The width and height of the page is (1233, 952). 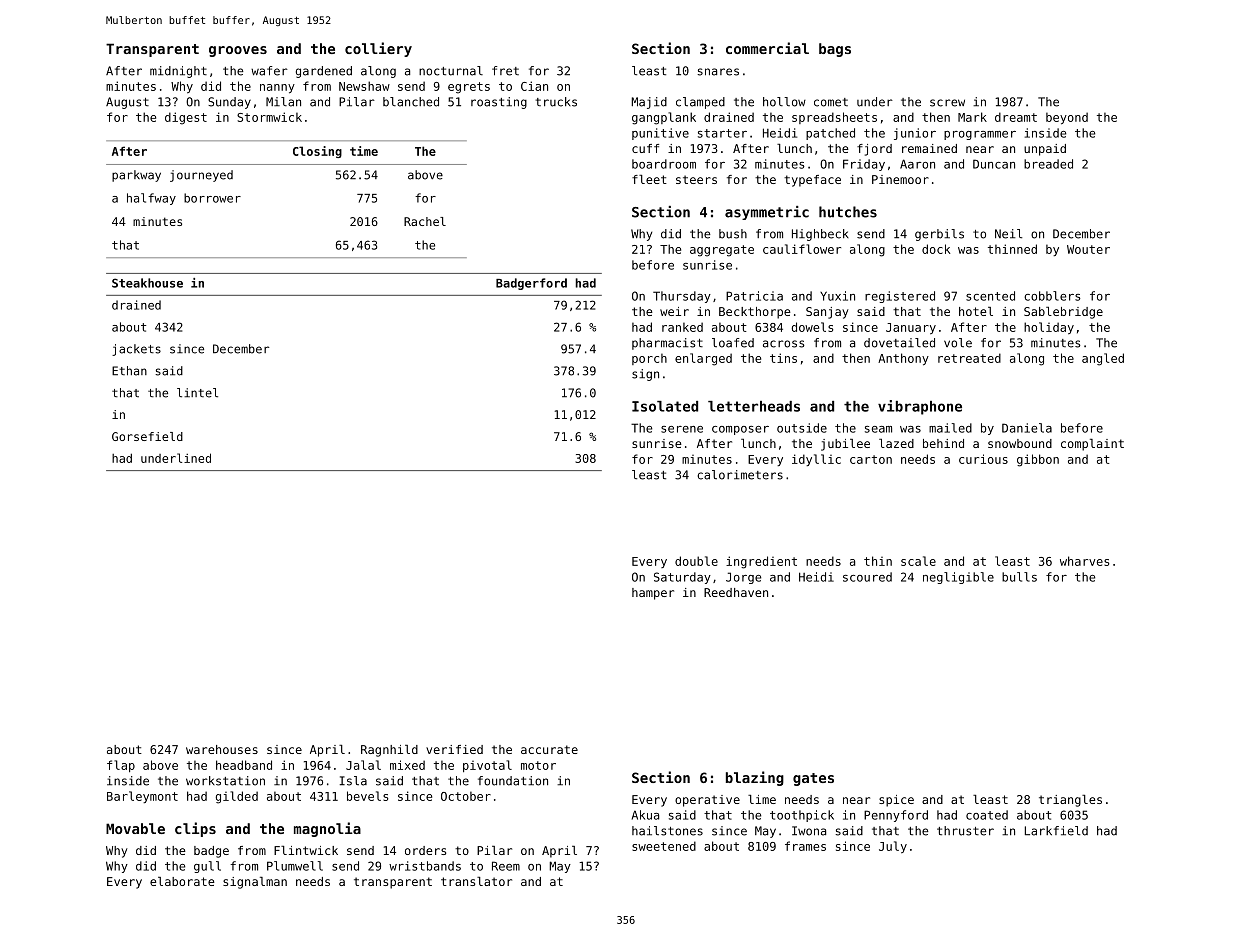 I want to click on elaborate, so click(x=182, y=881).
